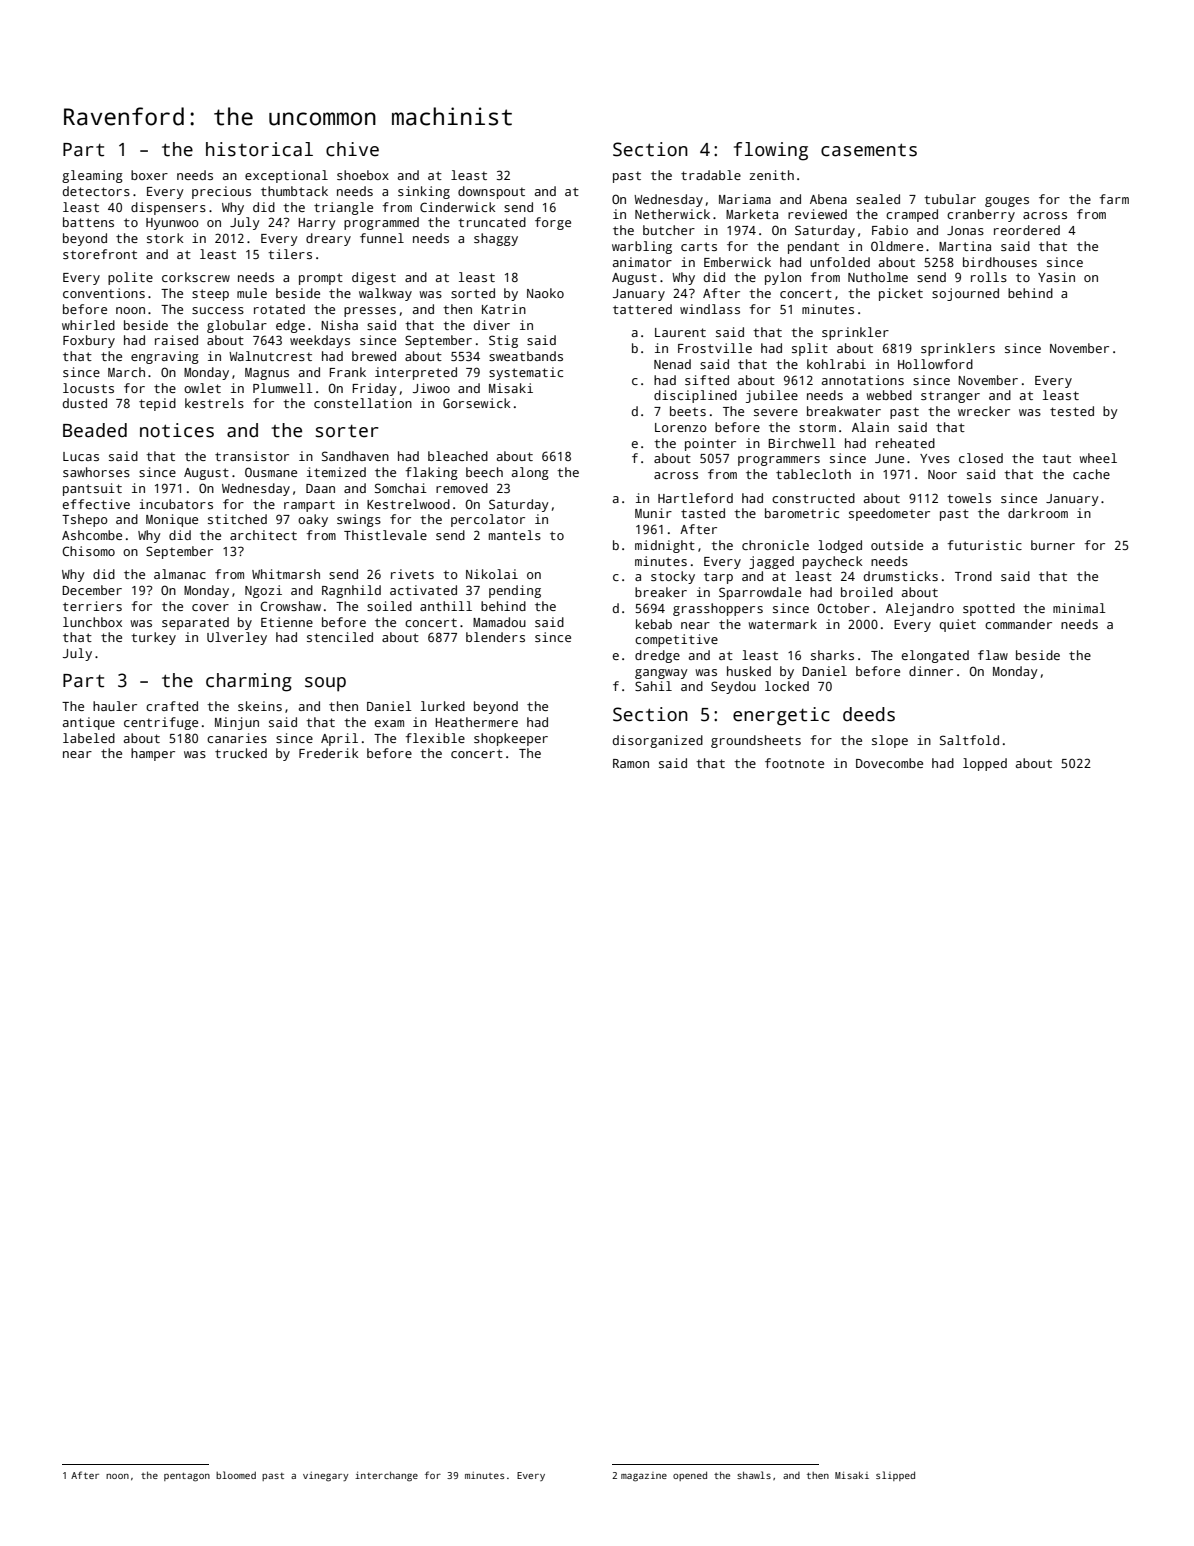  What do you see at coordinates (328, 239) in the document?
I see `dreary` at bounding box center [328, 239].
